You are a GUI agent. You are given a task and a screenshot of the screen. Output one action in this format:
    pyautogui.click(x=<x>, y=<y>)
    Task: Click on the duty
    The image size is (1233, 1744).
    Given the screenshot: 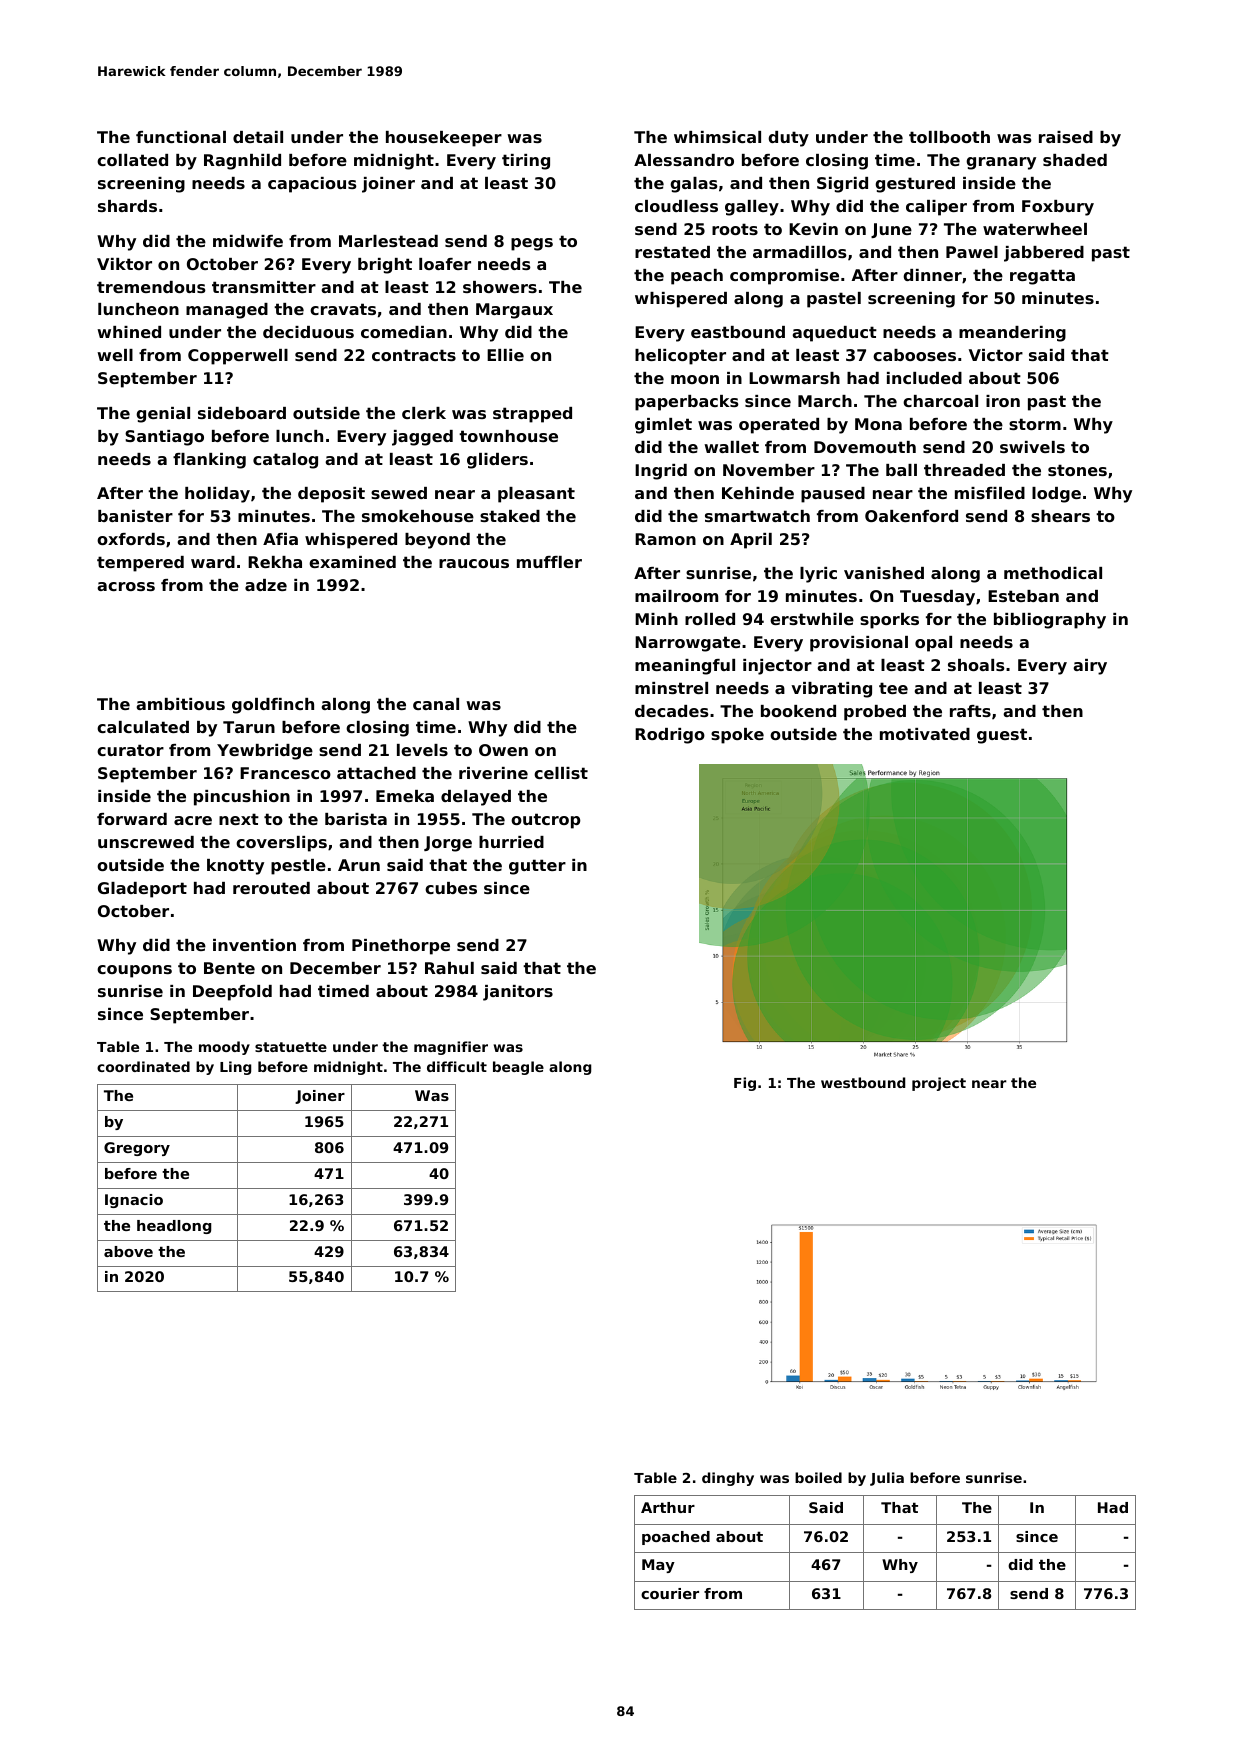 What is the action you would take?
    pyautogui.click(x=788, y=139)
